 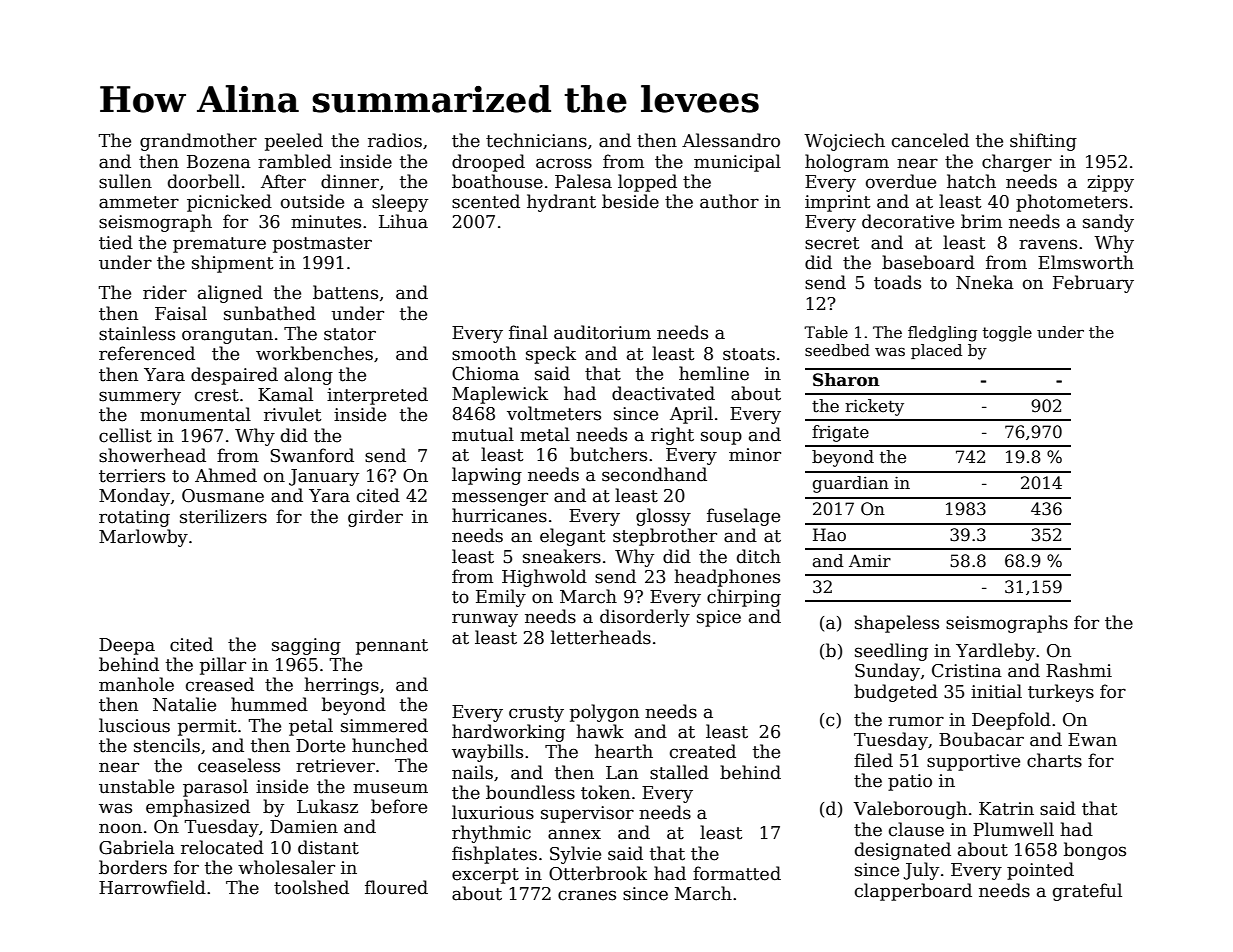 I want to click on Nneka, so click(x=985, y=282).
